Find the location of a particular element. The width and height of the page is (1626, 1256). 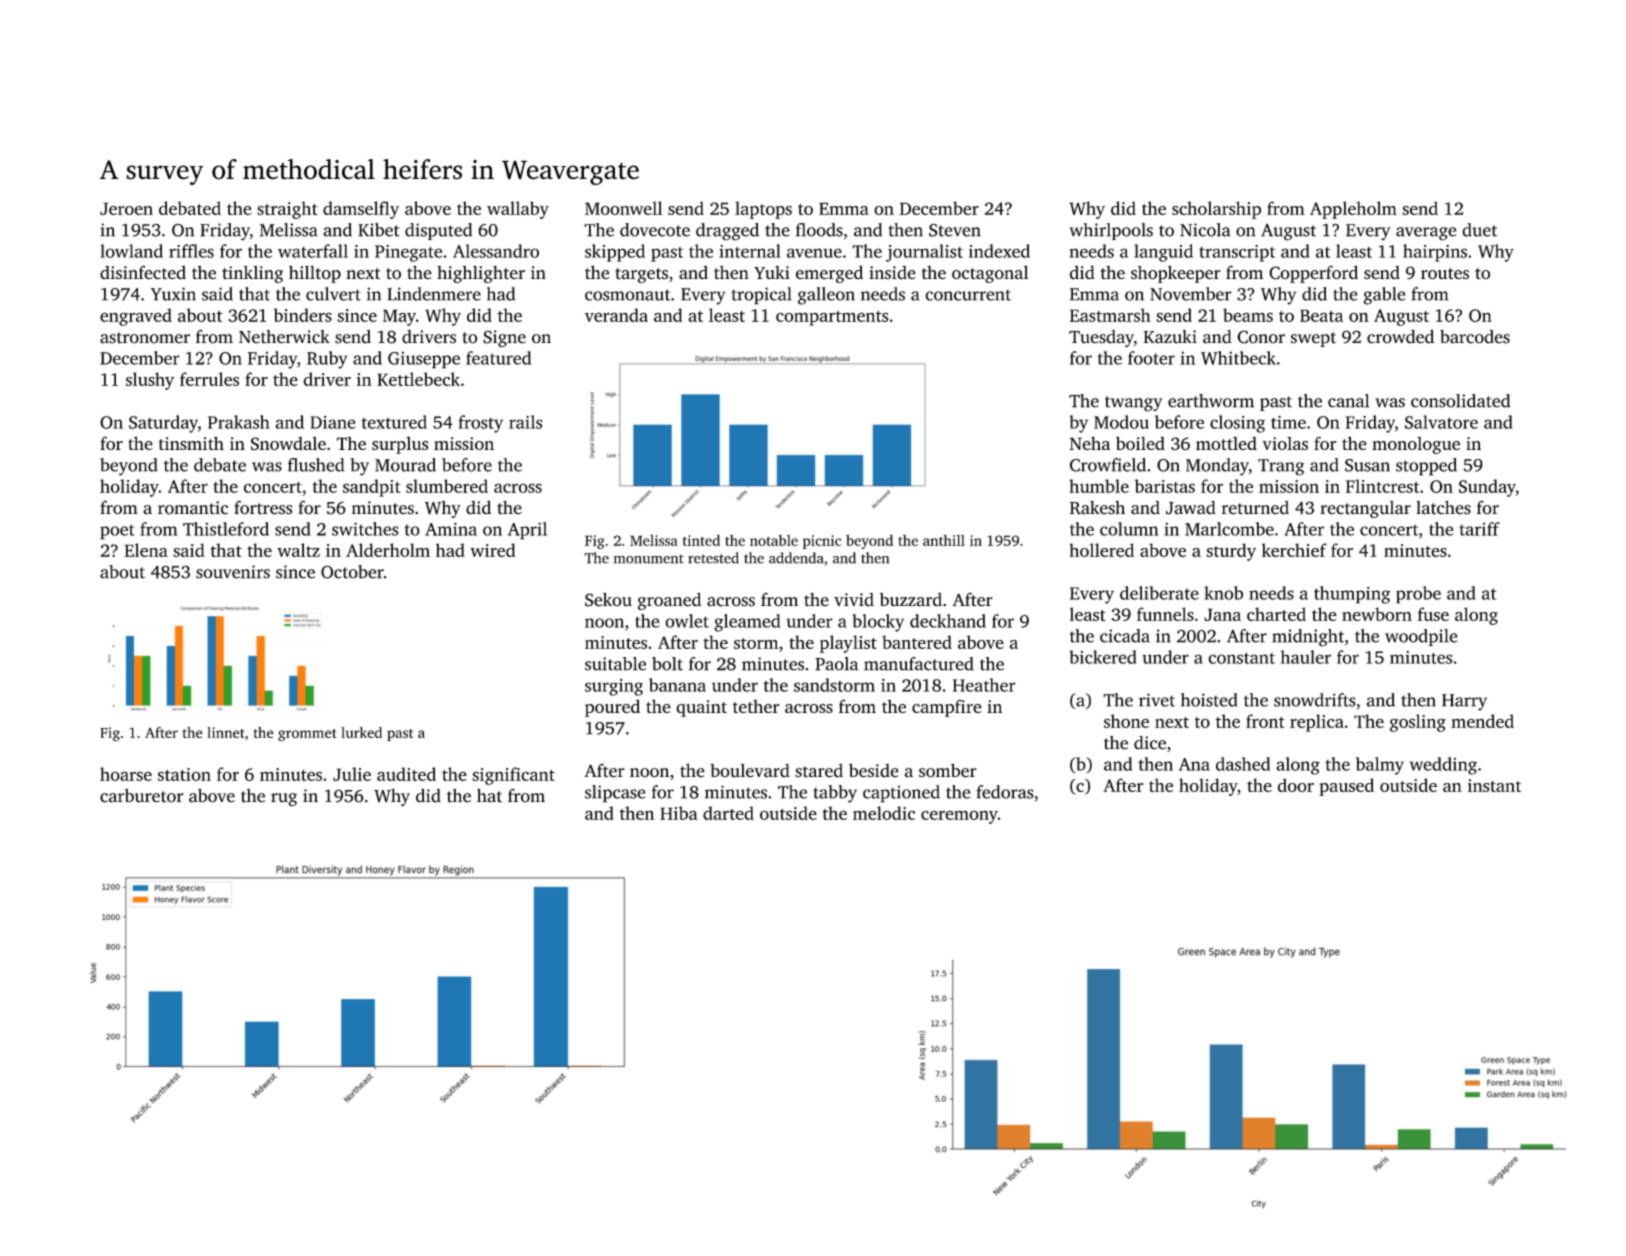

ceremony is located at coordinates (959, 817).
